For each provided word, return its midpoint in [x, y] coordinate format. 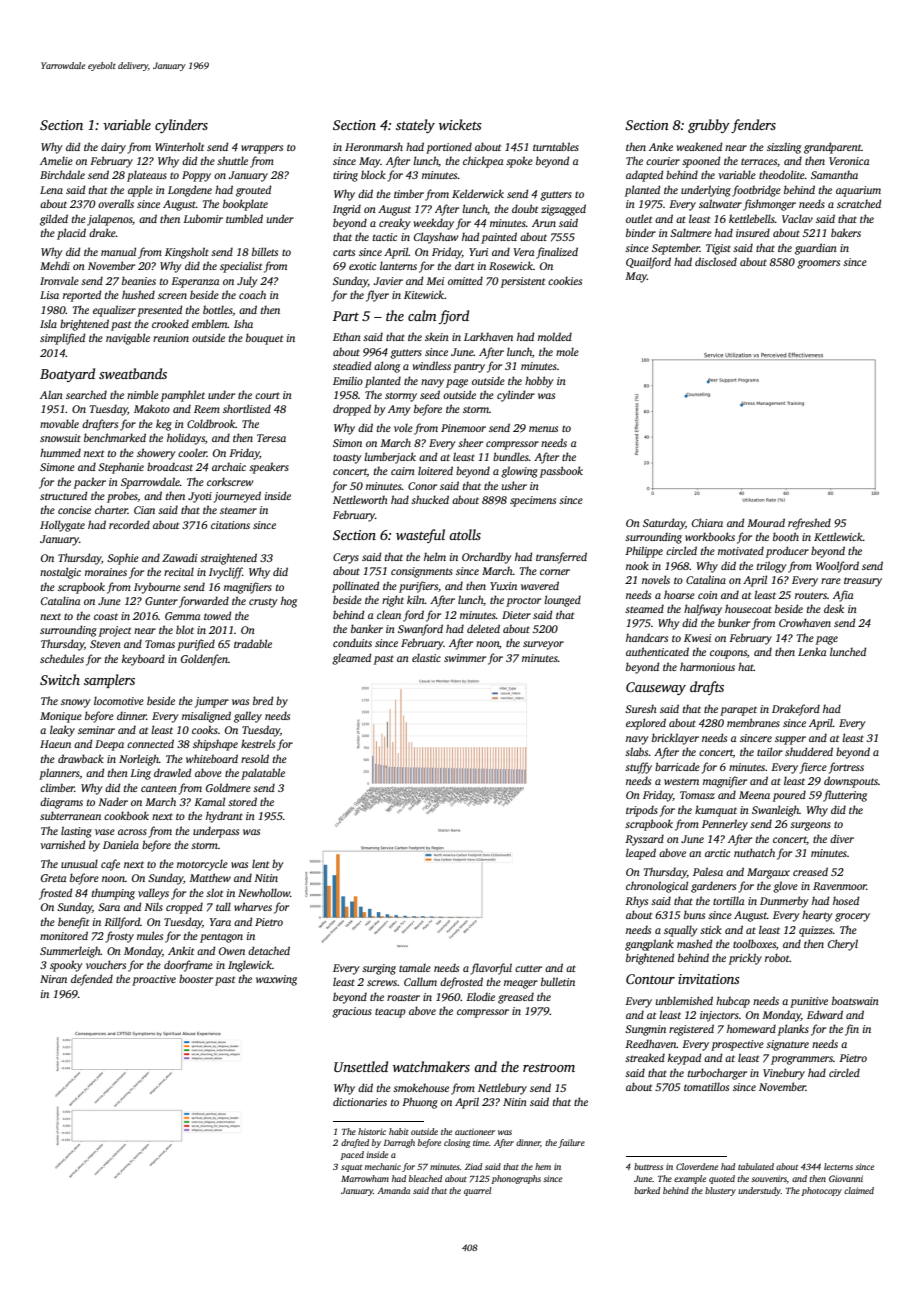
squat [351, 1168]
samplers [109, 681]
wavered [540, 585]
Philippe [644, 552]
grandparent [832, 148]
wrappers [262, 149]
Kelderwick [478, 193]
